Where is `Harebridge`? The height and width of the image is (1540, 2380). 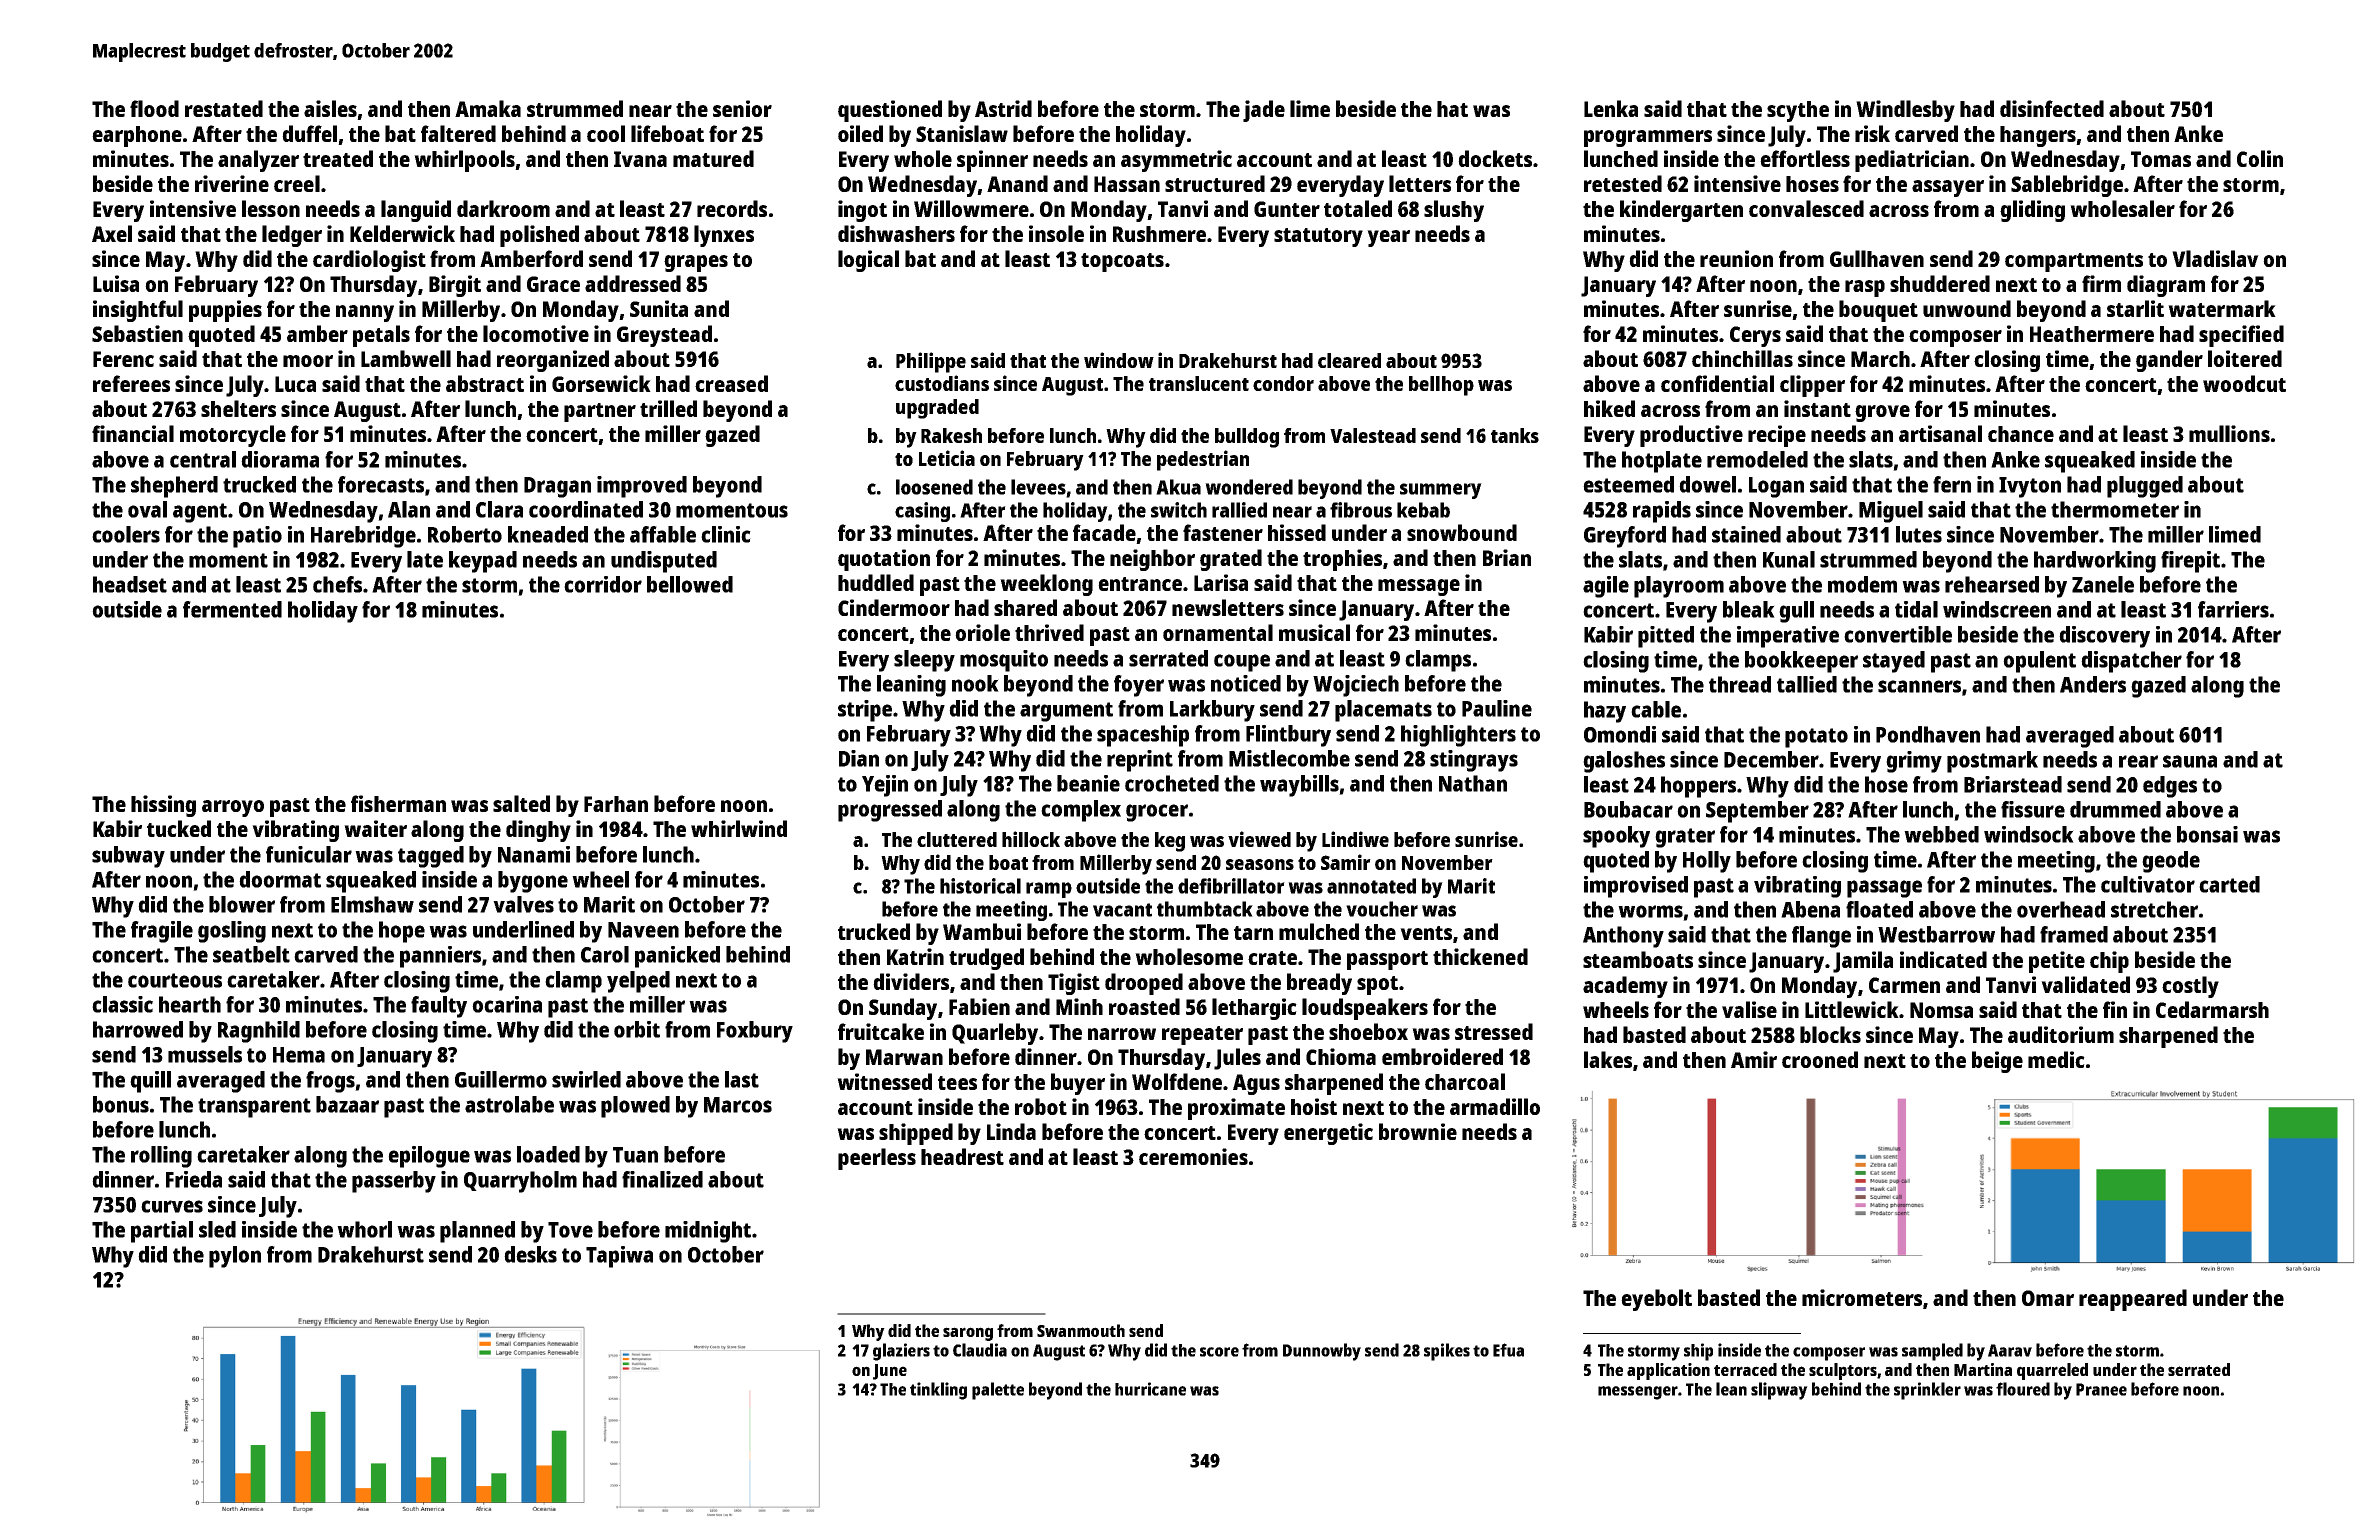 Harebridge is located at coordinates (363, 537).
